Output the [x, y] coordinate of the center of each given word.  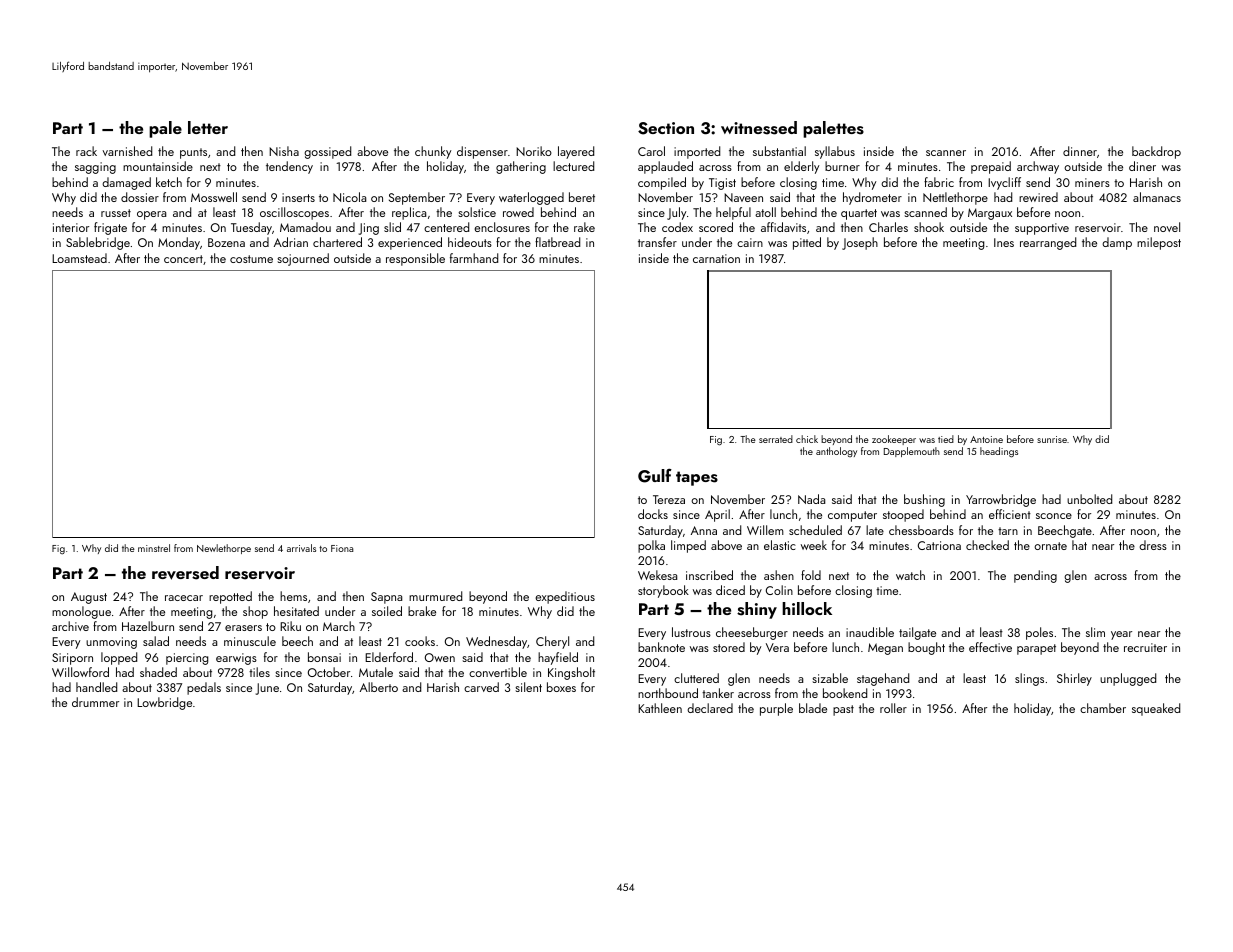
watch [910, 575]
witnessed [759, 128]
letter [208, 127]
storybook [663, 591]
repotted [230, 597]
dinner [1080, 151]
